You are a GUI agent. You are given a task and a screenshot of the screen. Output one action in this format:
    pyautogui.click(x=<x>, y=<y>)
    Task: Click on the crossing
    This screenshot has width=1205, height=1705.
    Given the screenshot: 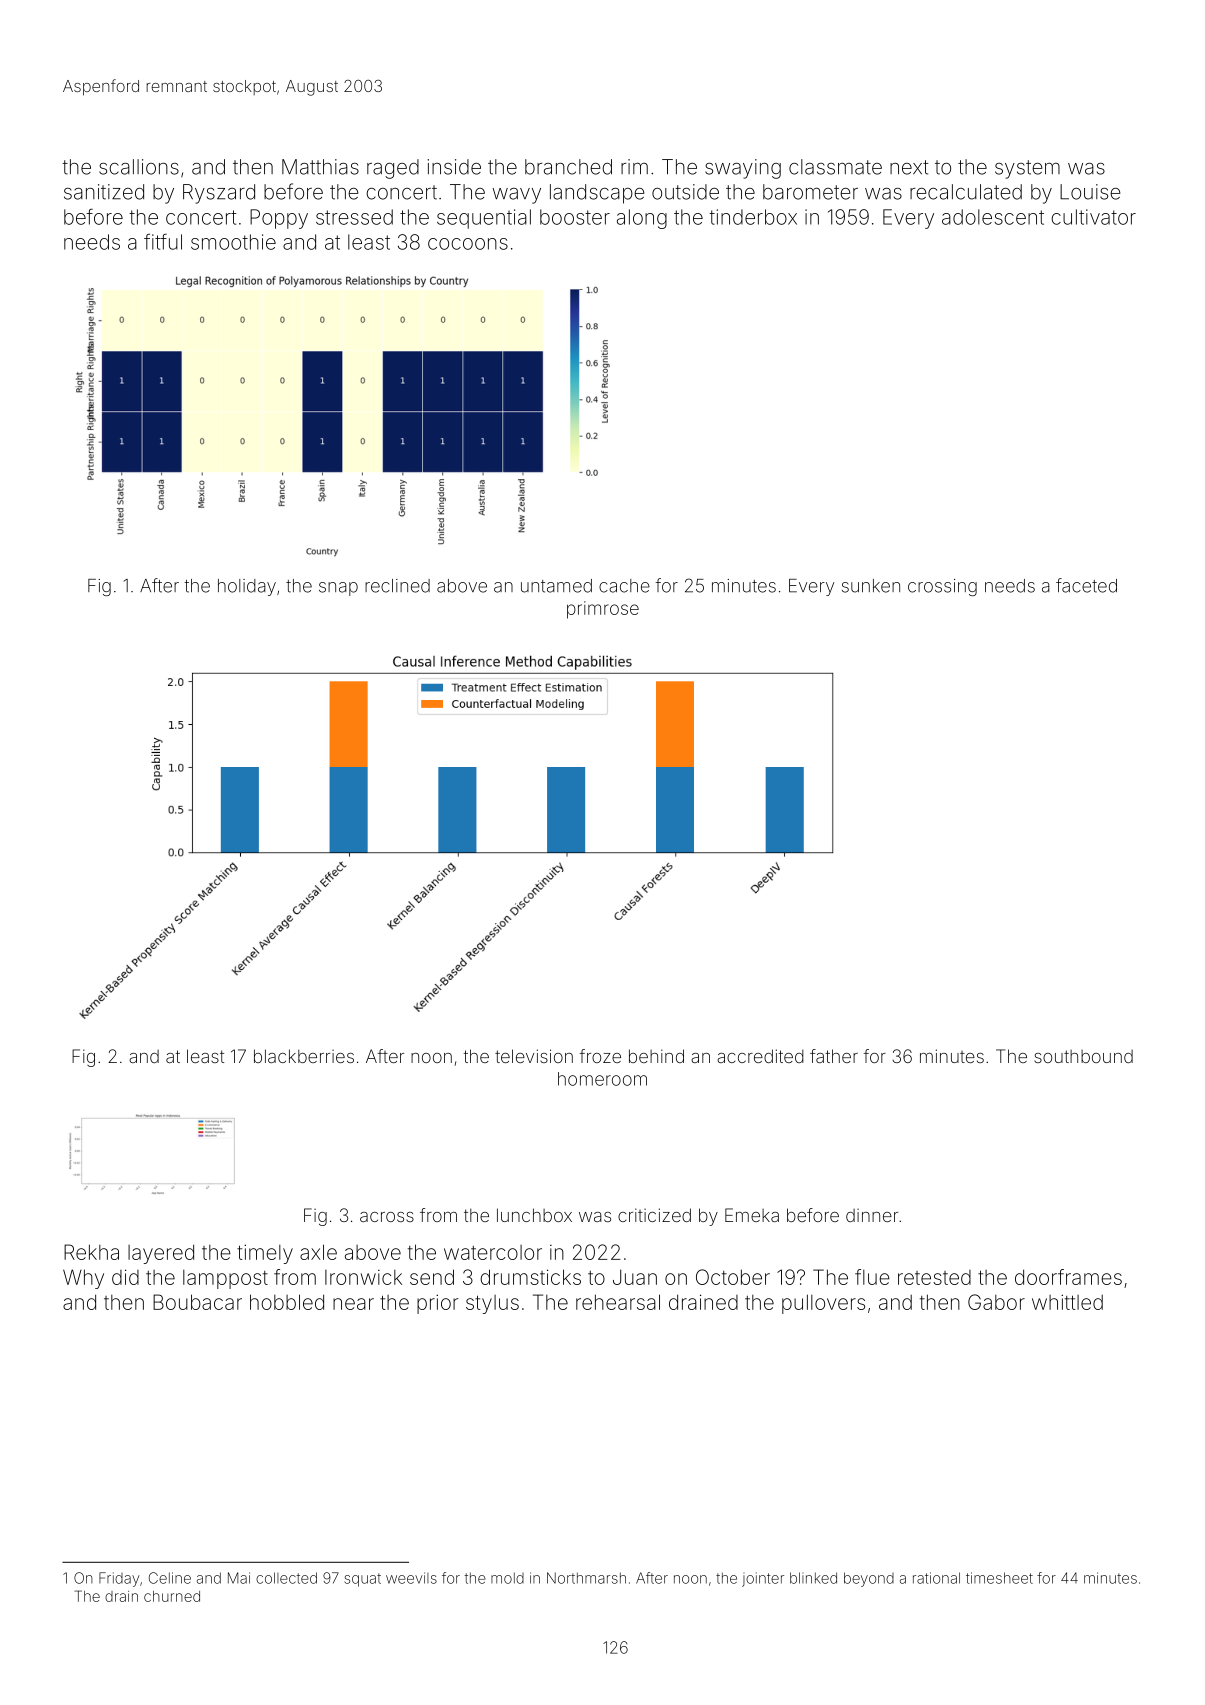 What is the action you would take?
    pyautogui.click(x=942, y=587)
